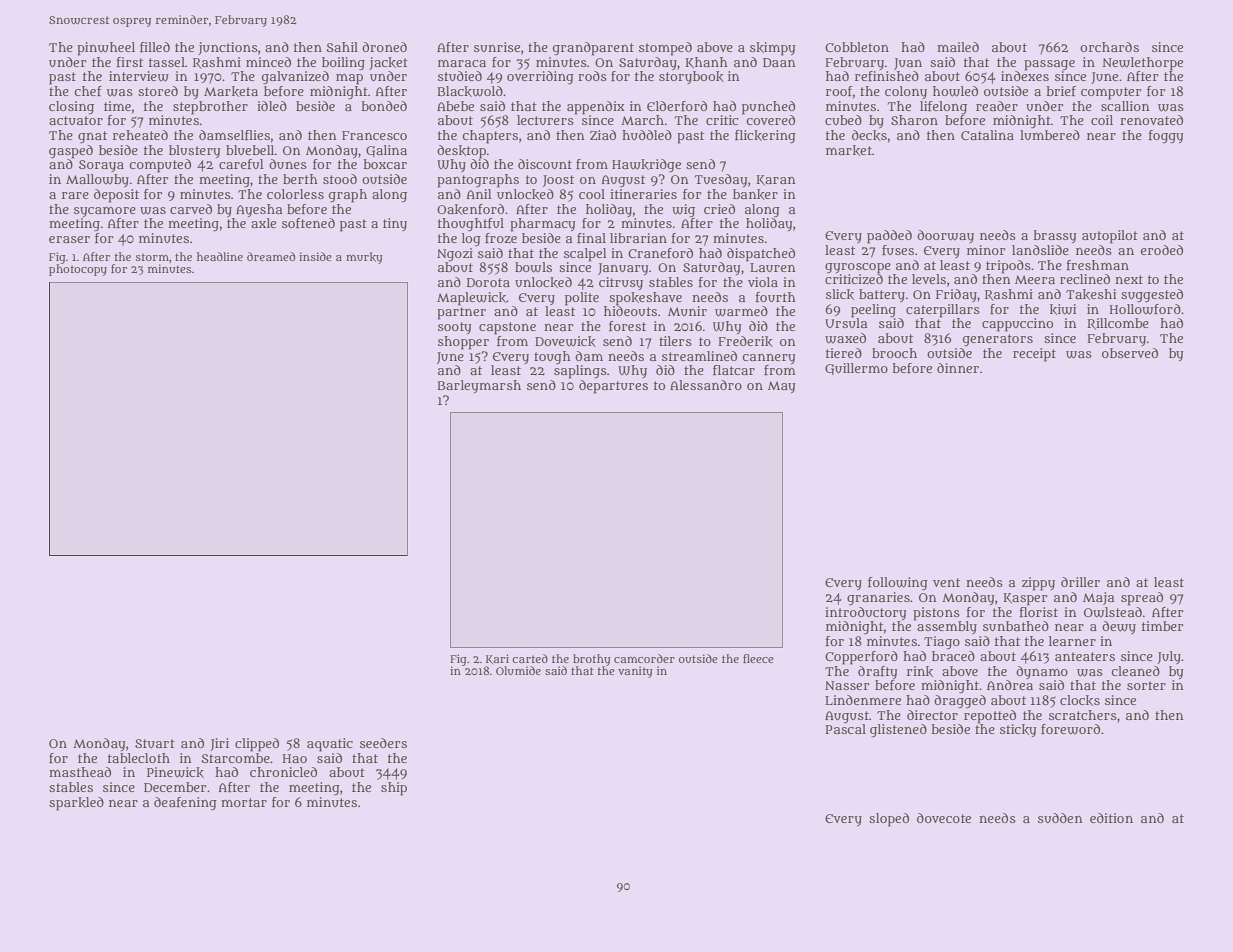 This screenshot has width=1233, height=952. Describe the element at coordinates (479, 386) in the screenshot. I see `Barleymarsh` at that location.
